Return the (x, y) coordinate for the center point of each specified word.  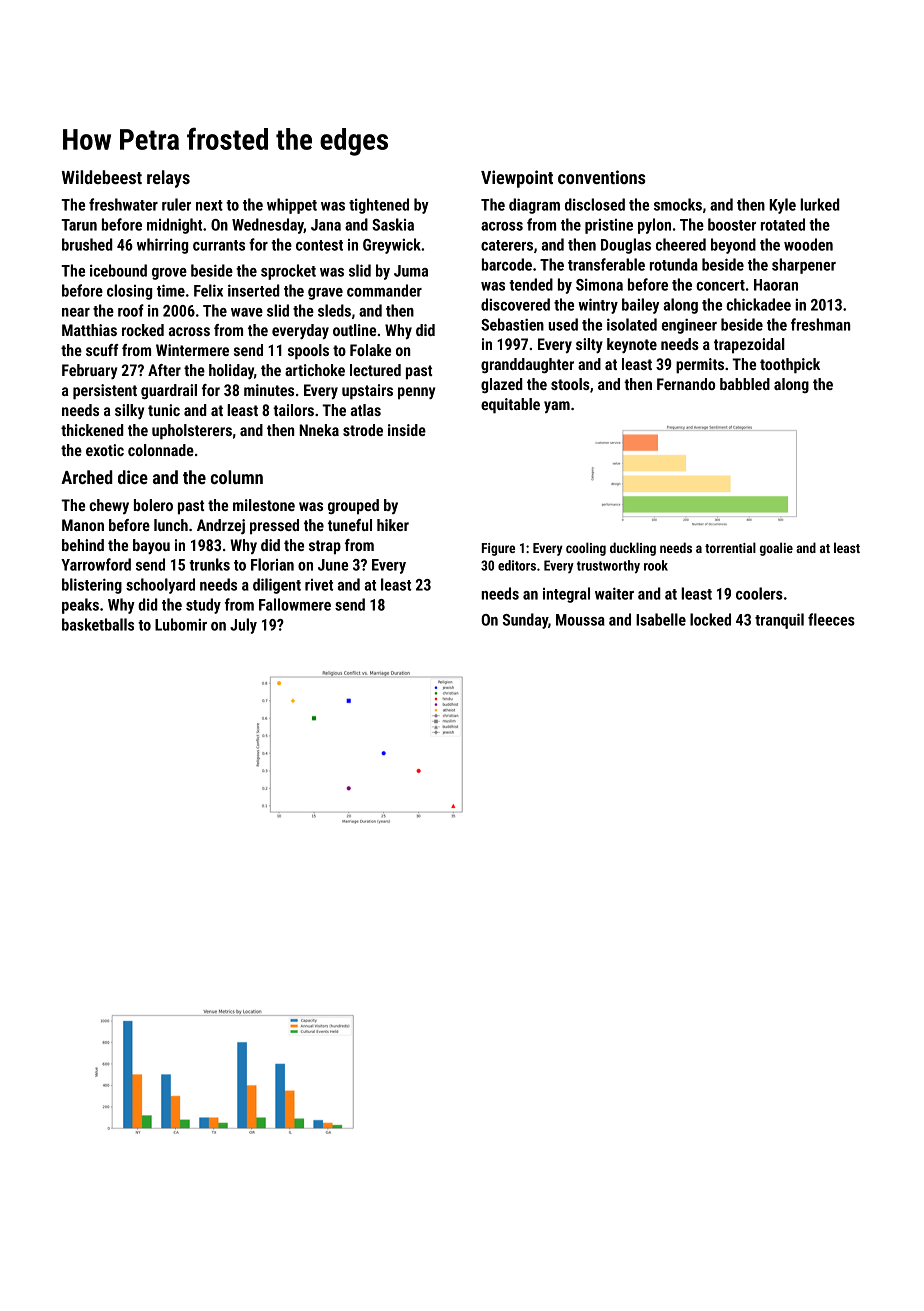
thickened (92, 430)
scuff (102, 350)
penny (416, 393)
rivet (319, 585)
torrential (730, 547)
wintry (598, 306)
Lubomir (181, 624)
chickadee (758, 304)
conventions (602, 177)
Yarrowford (96, 564)
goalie (776, 549)
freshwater (123, 204)
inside (407, 430)
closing (129, 292)
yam (557, 407)
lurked (820, 204)
